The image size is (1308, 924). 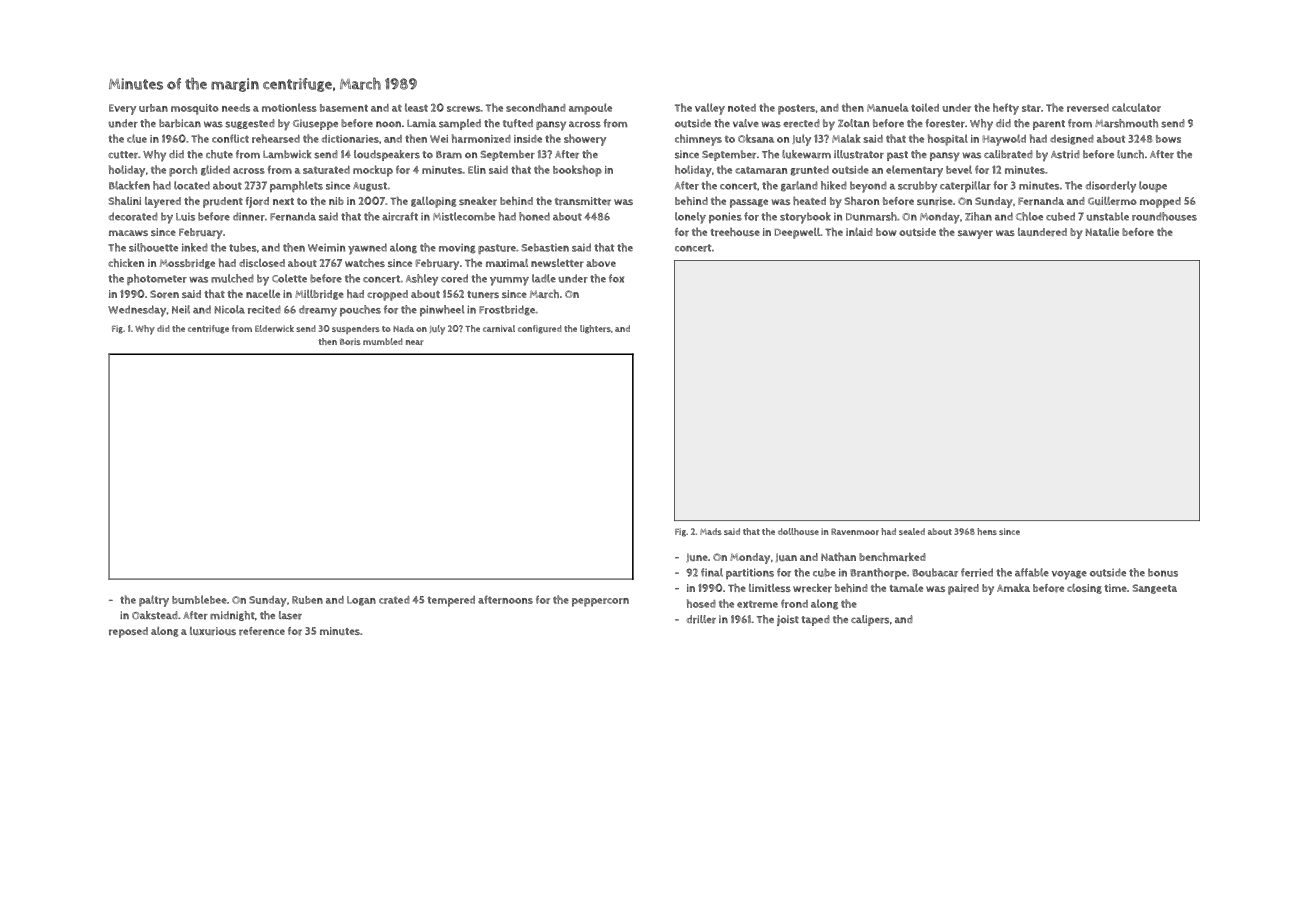 I want to click on Mads, so click(x=711, y=531).
